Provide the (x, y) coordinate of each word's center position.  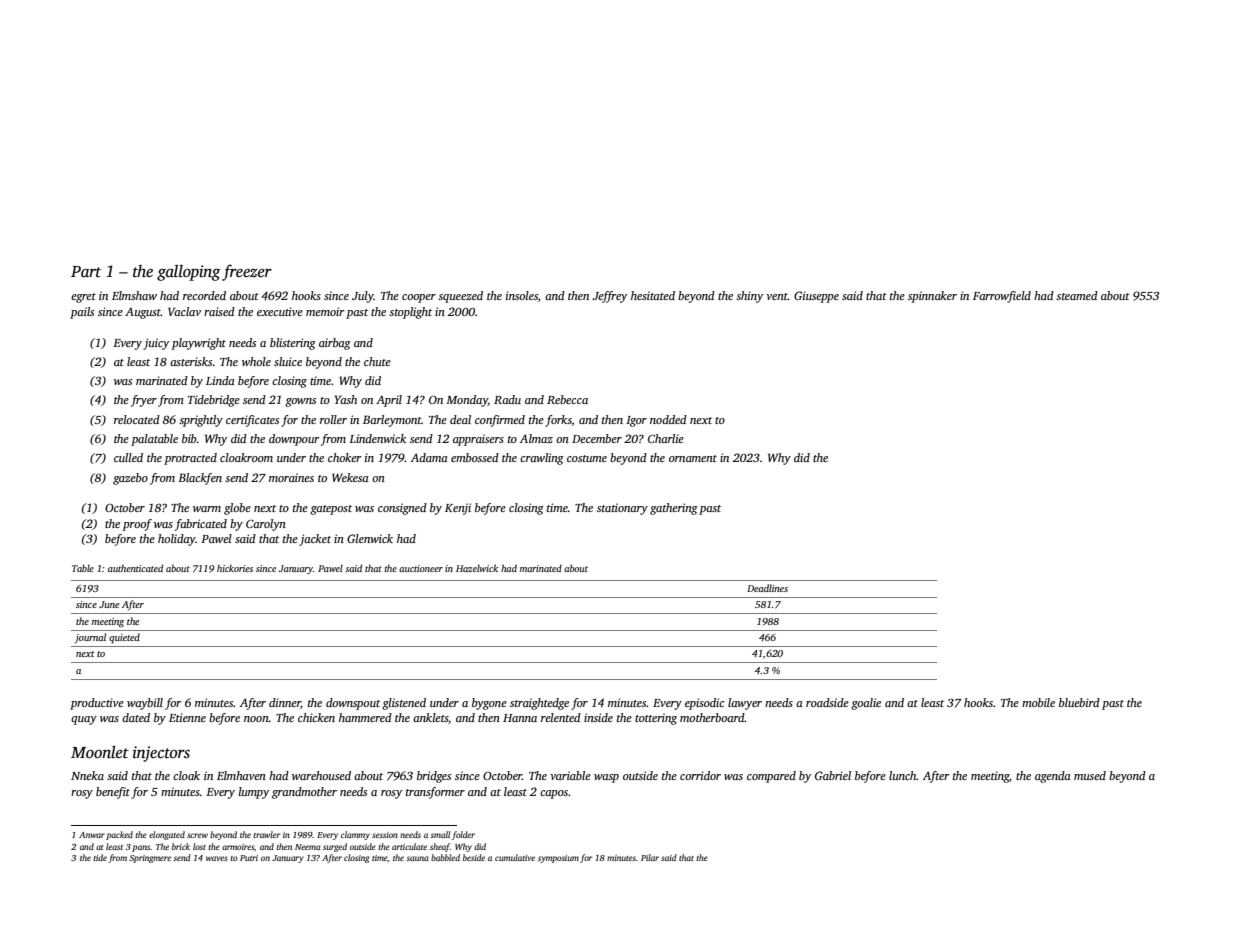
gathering (674, 509)
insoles (522, 295)
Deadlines (767, 588)
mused (1090, 775)
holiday (177, 540)
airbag (335, 344)
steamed (1077, 295)
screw (197, 835)
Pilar (650, 857)
